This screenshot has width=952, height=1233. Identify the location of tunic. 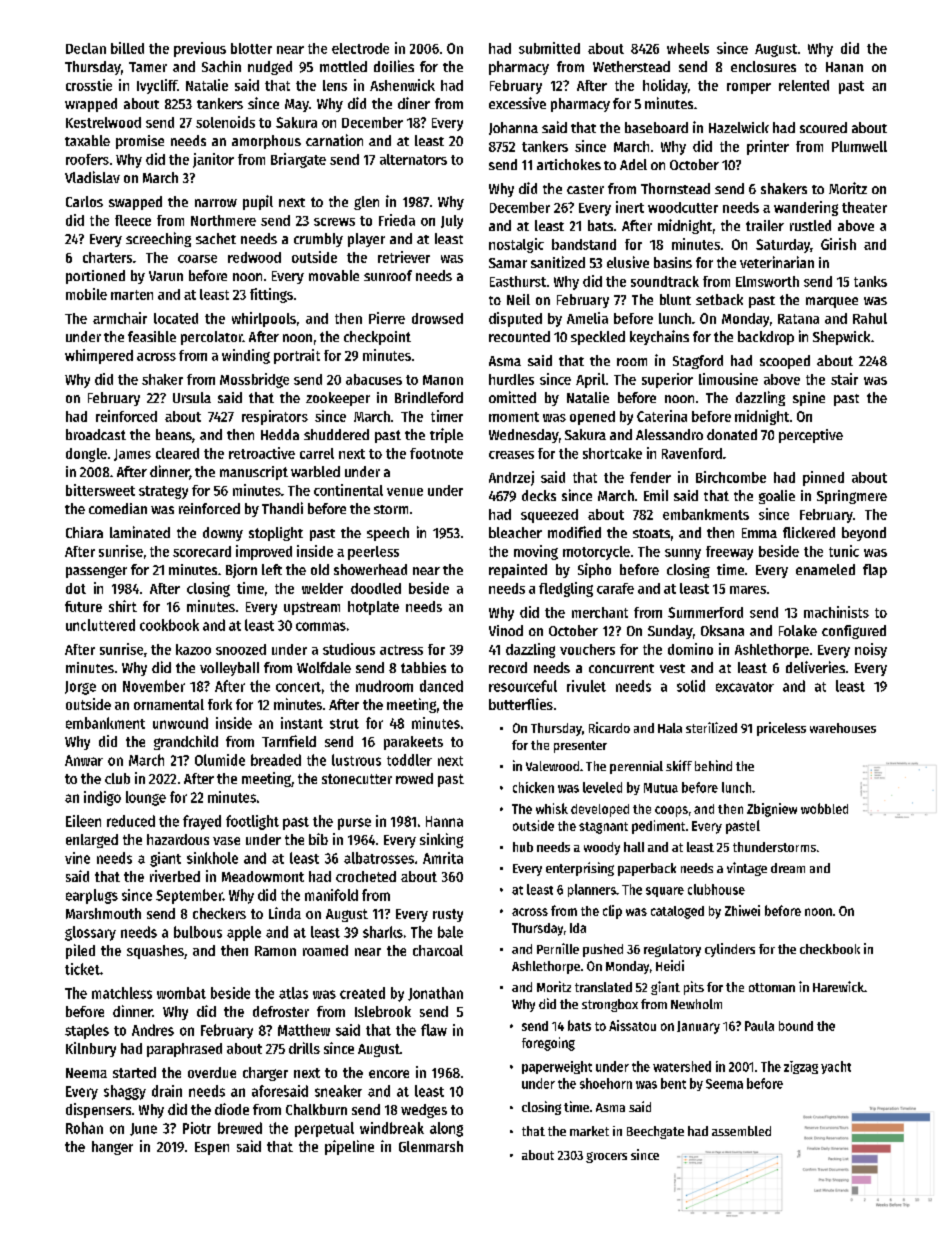
(844, 551).
